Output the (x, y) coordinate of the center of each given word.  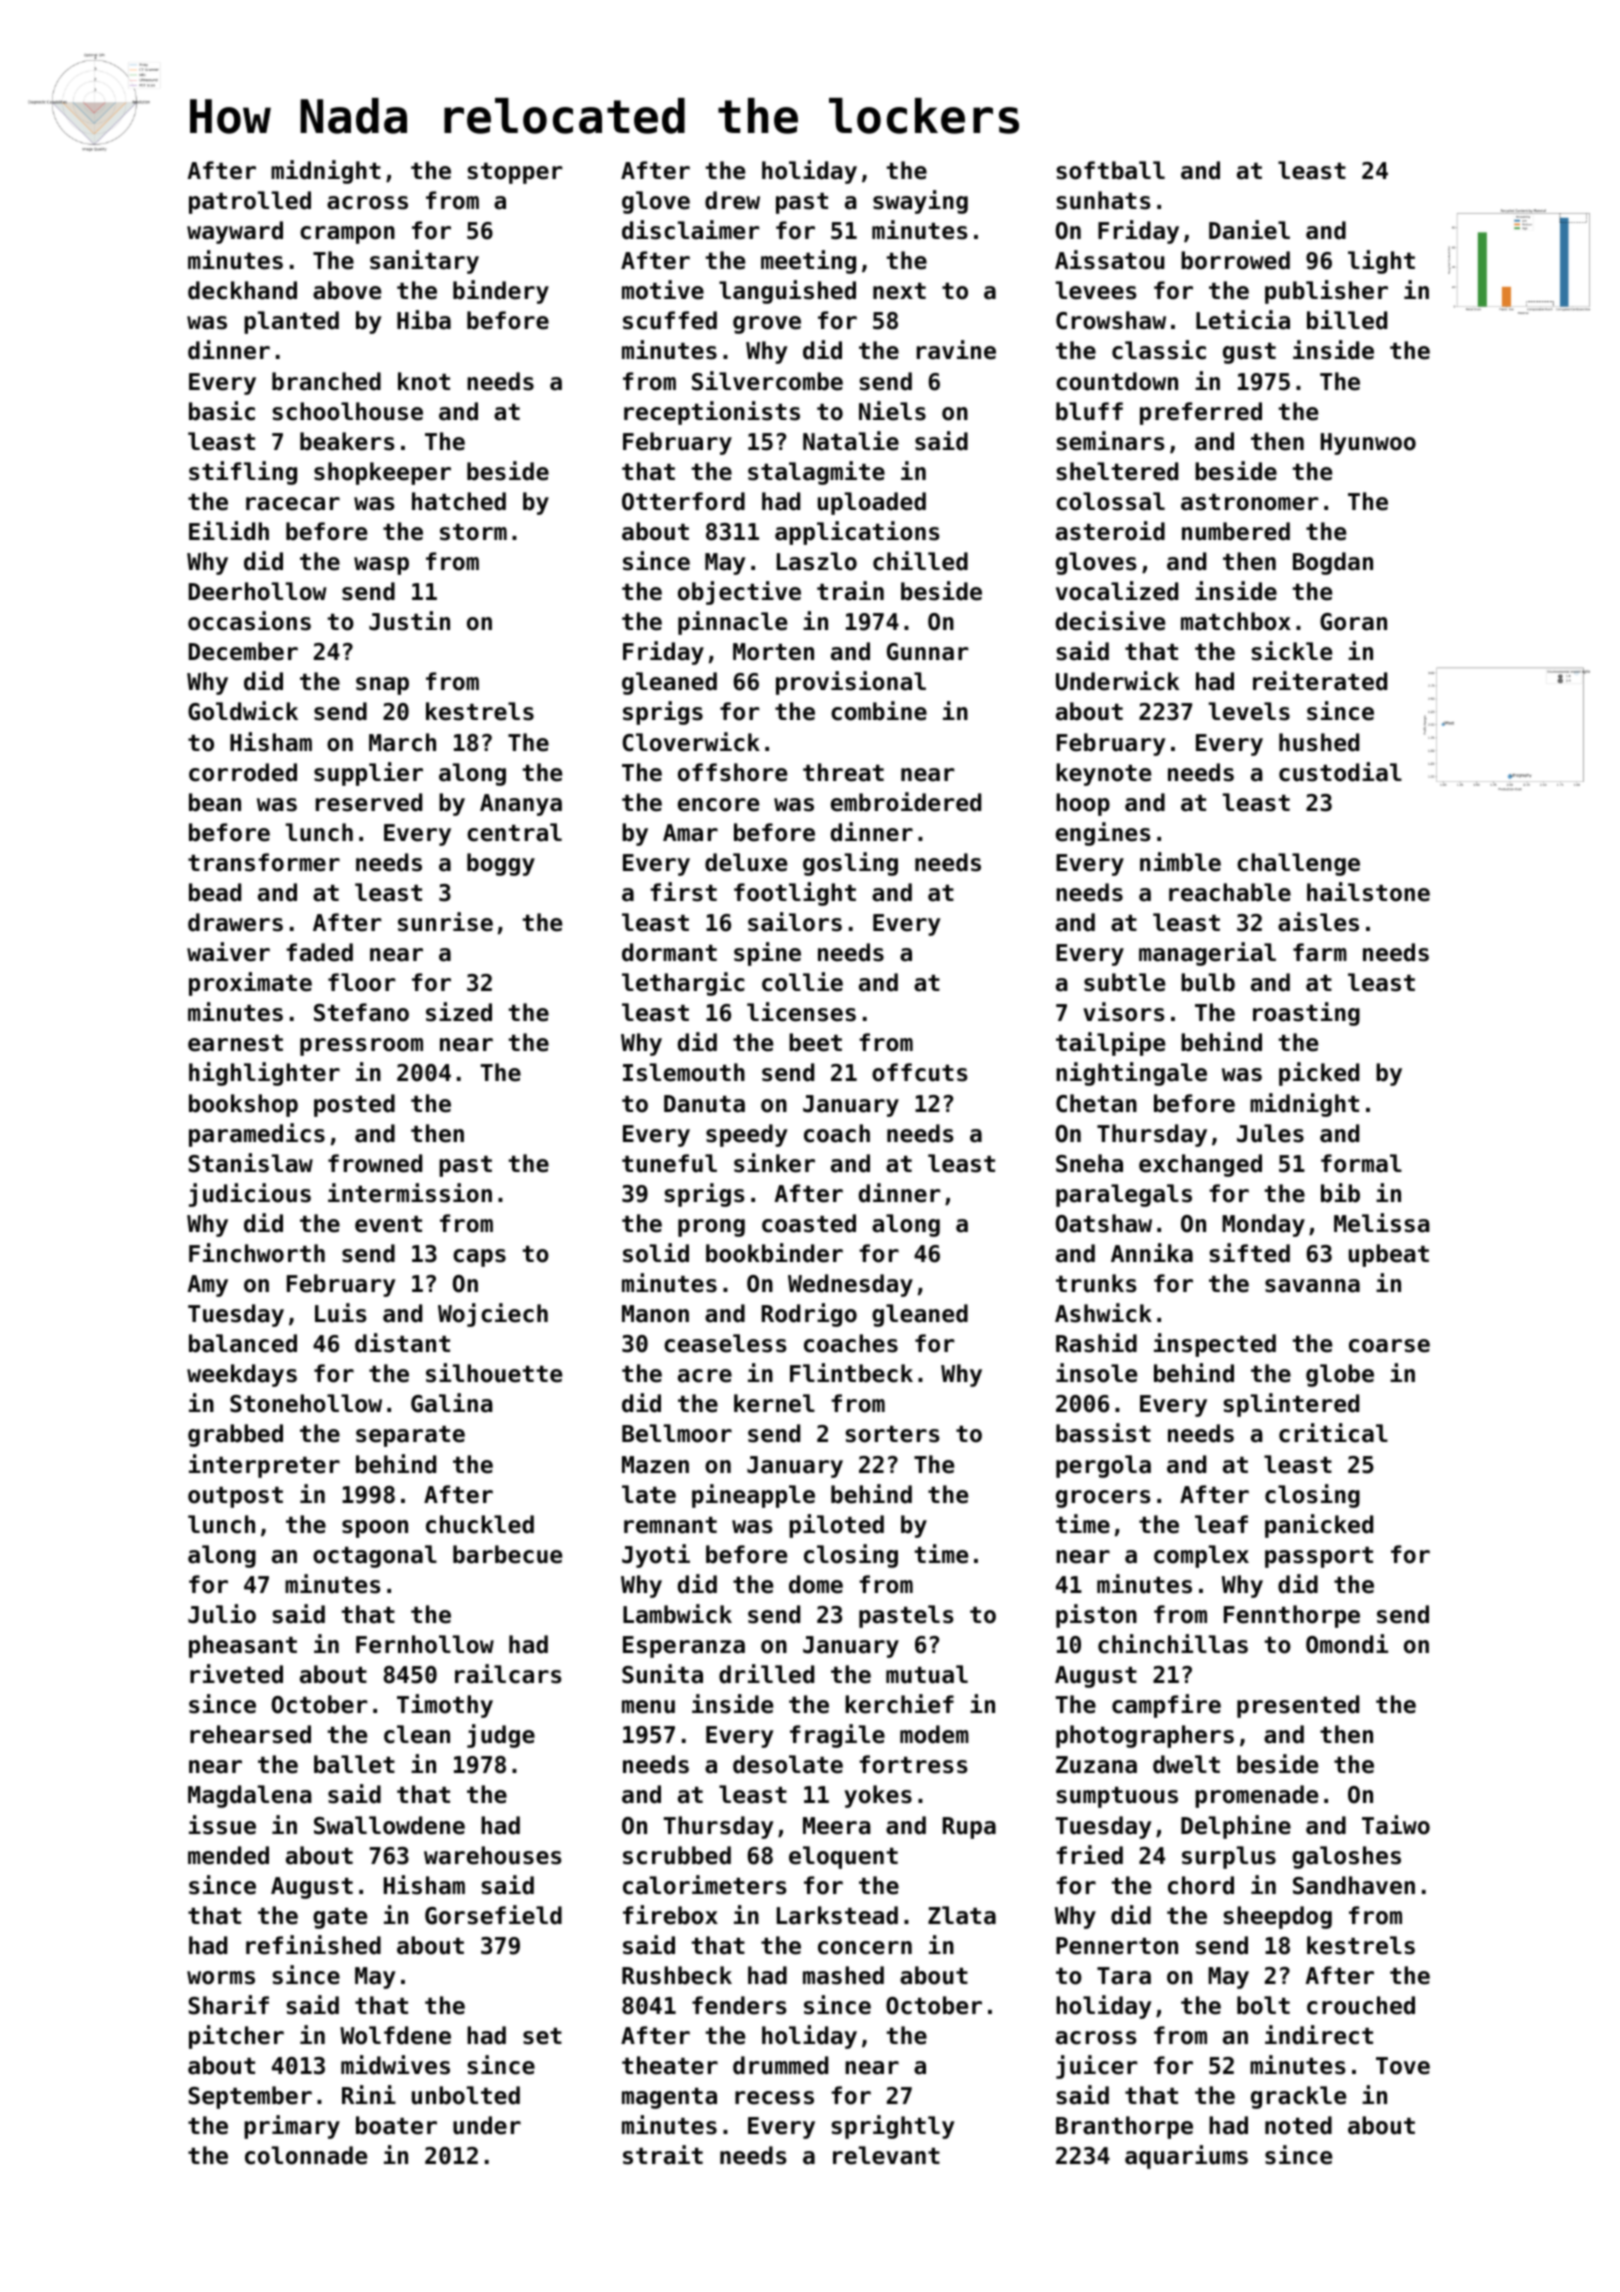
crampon (347, 235)
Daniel (1249, 230)
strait (663, 2155)
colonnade (306, 2155)
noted (1298, 2125)
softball (1110, 170)
